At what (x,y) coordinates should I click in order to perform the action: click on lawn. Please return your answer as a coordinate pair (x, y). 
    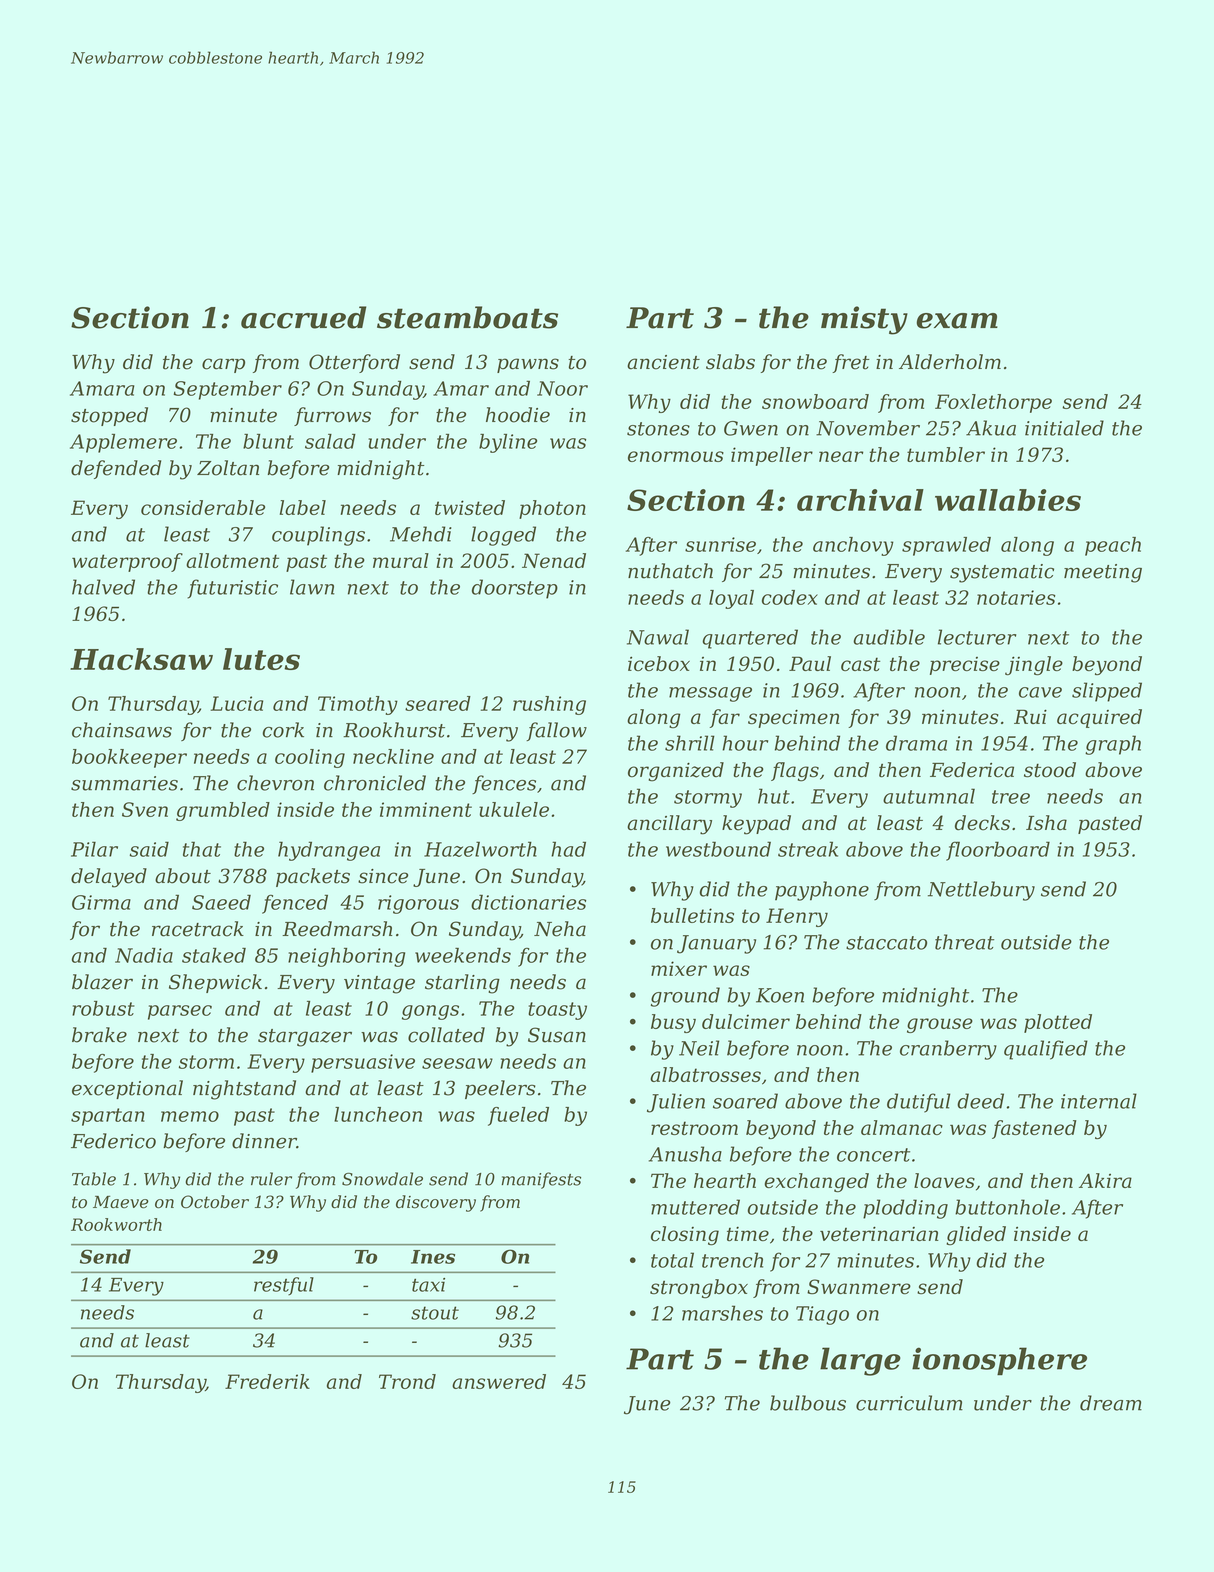
    Looking at the image, I should click on (312, 587).
